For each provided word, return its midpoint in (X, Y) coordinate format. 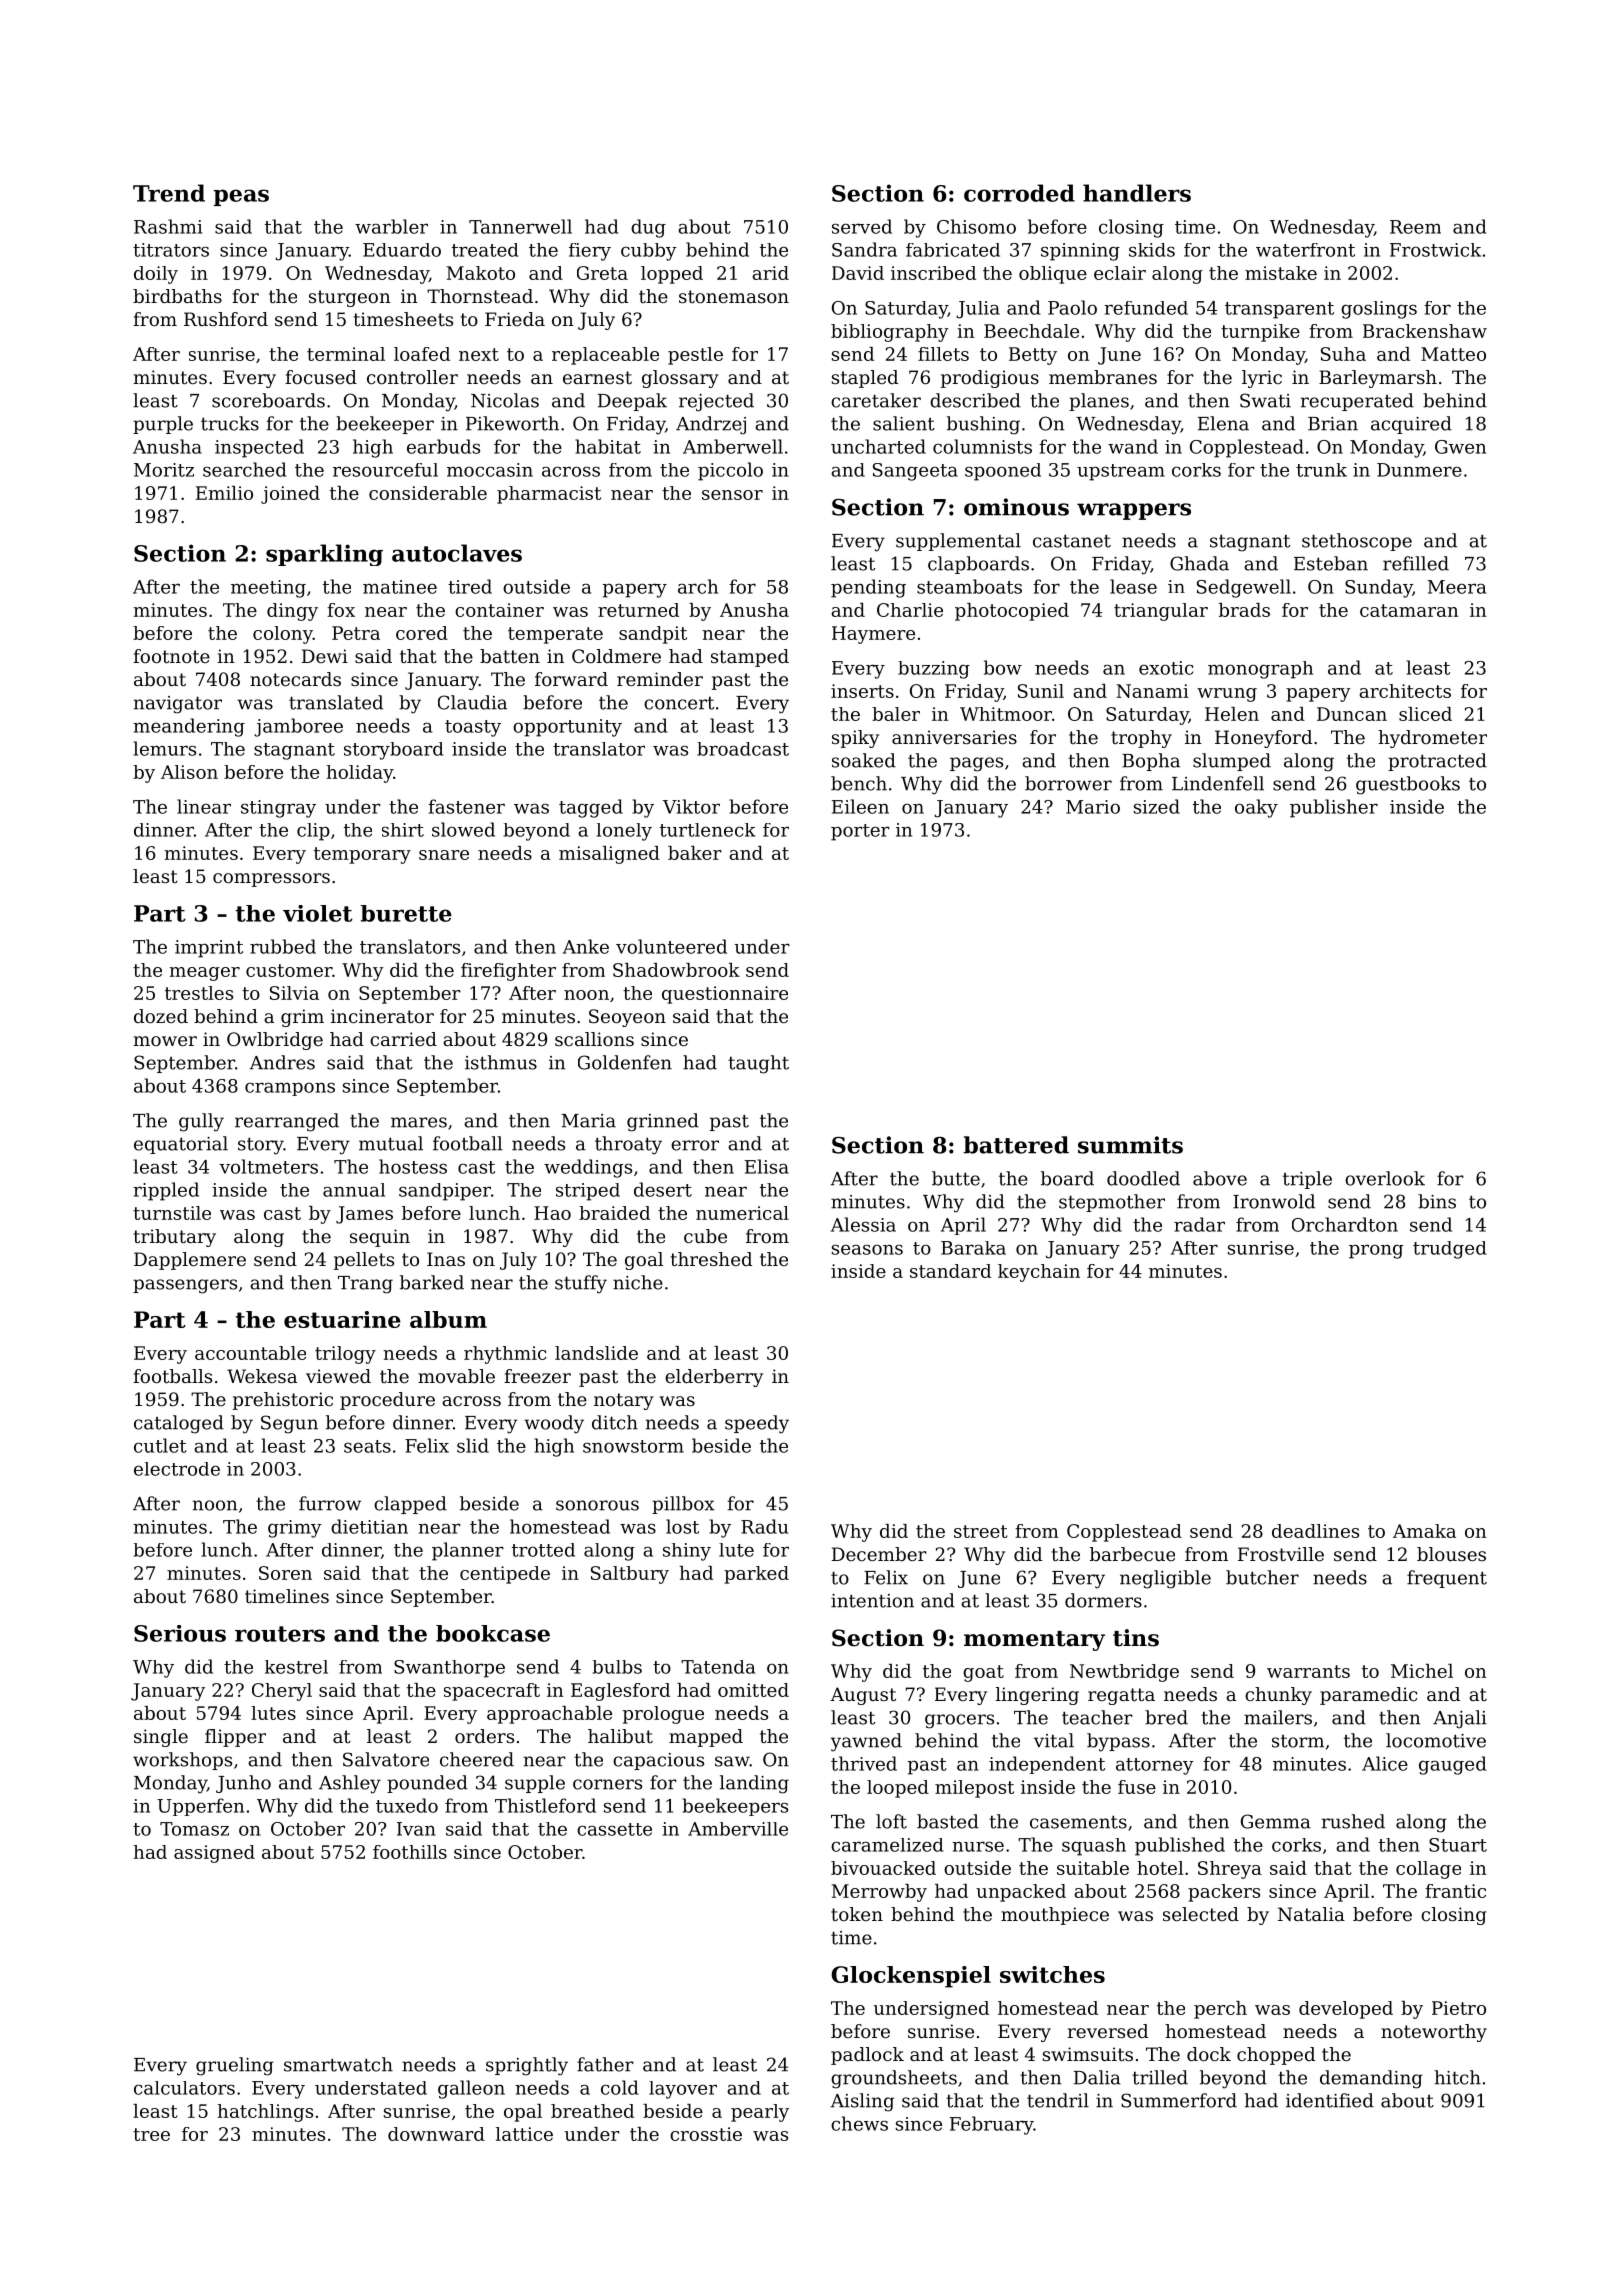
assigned (214, 1854)
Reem (1415, 227)
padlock (867, 2056)
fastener (466, 806)
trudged (1449, 1250)
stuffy (581, 1284)
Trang (365, 1285)
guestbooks (1408, 785)
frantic (1455, 1891)
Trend (169, 193)
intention (872, 1601)
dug (648, 228)
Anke (586, 946)
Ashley (350, 1784)
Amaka (1424, 1531)
